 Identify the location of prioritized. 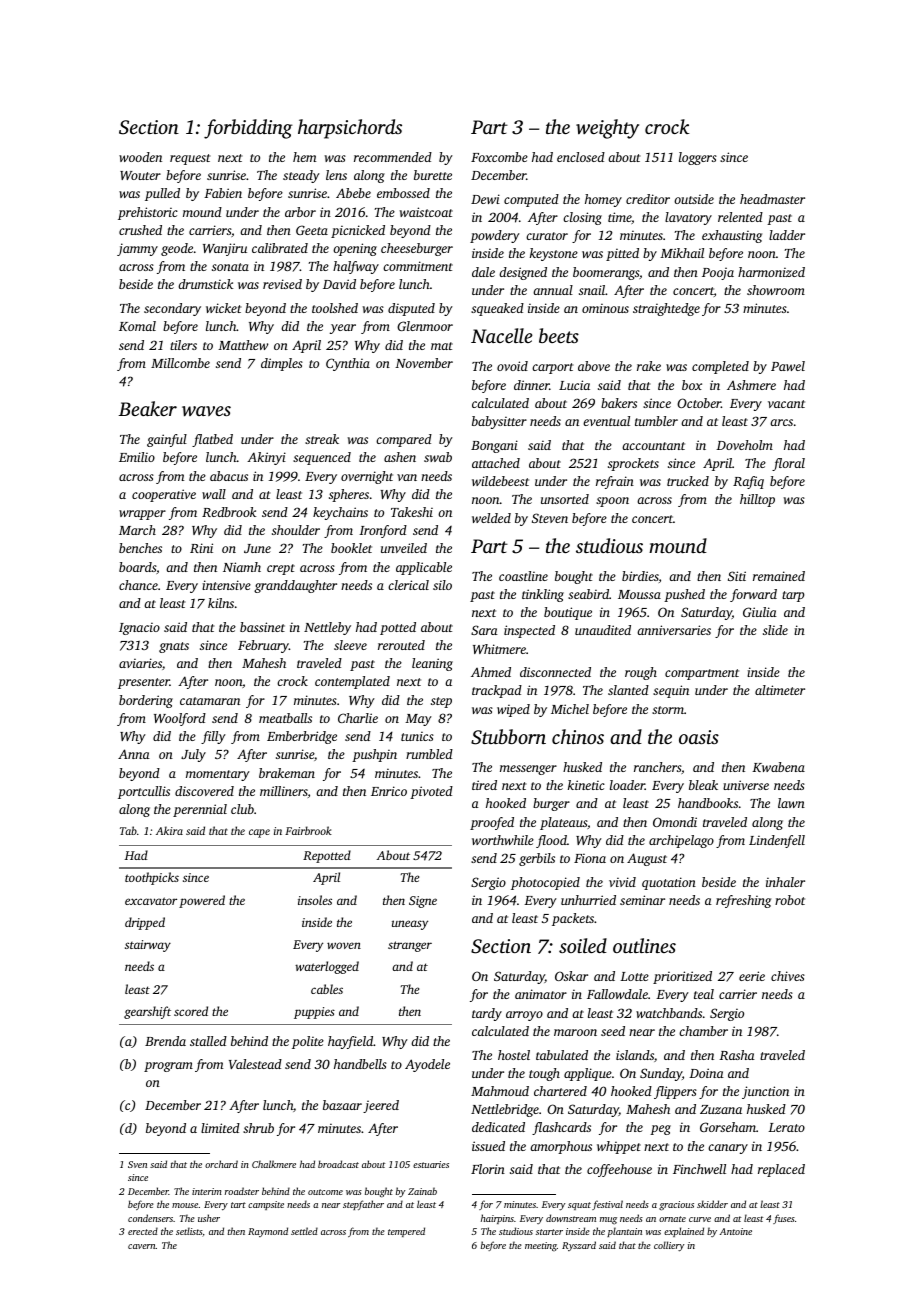
(682, 977).
